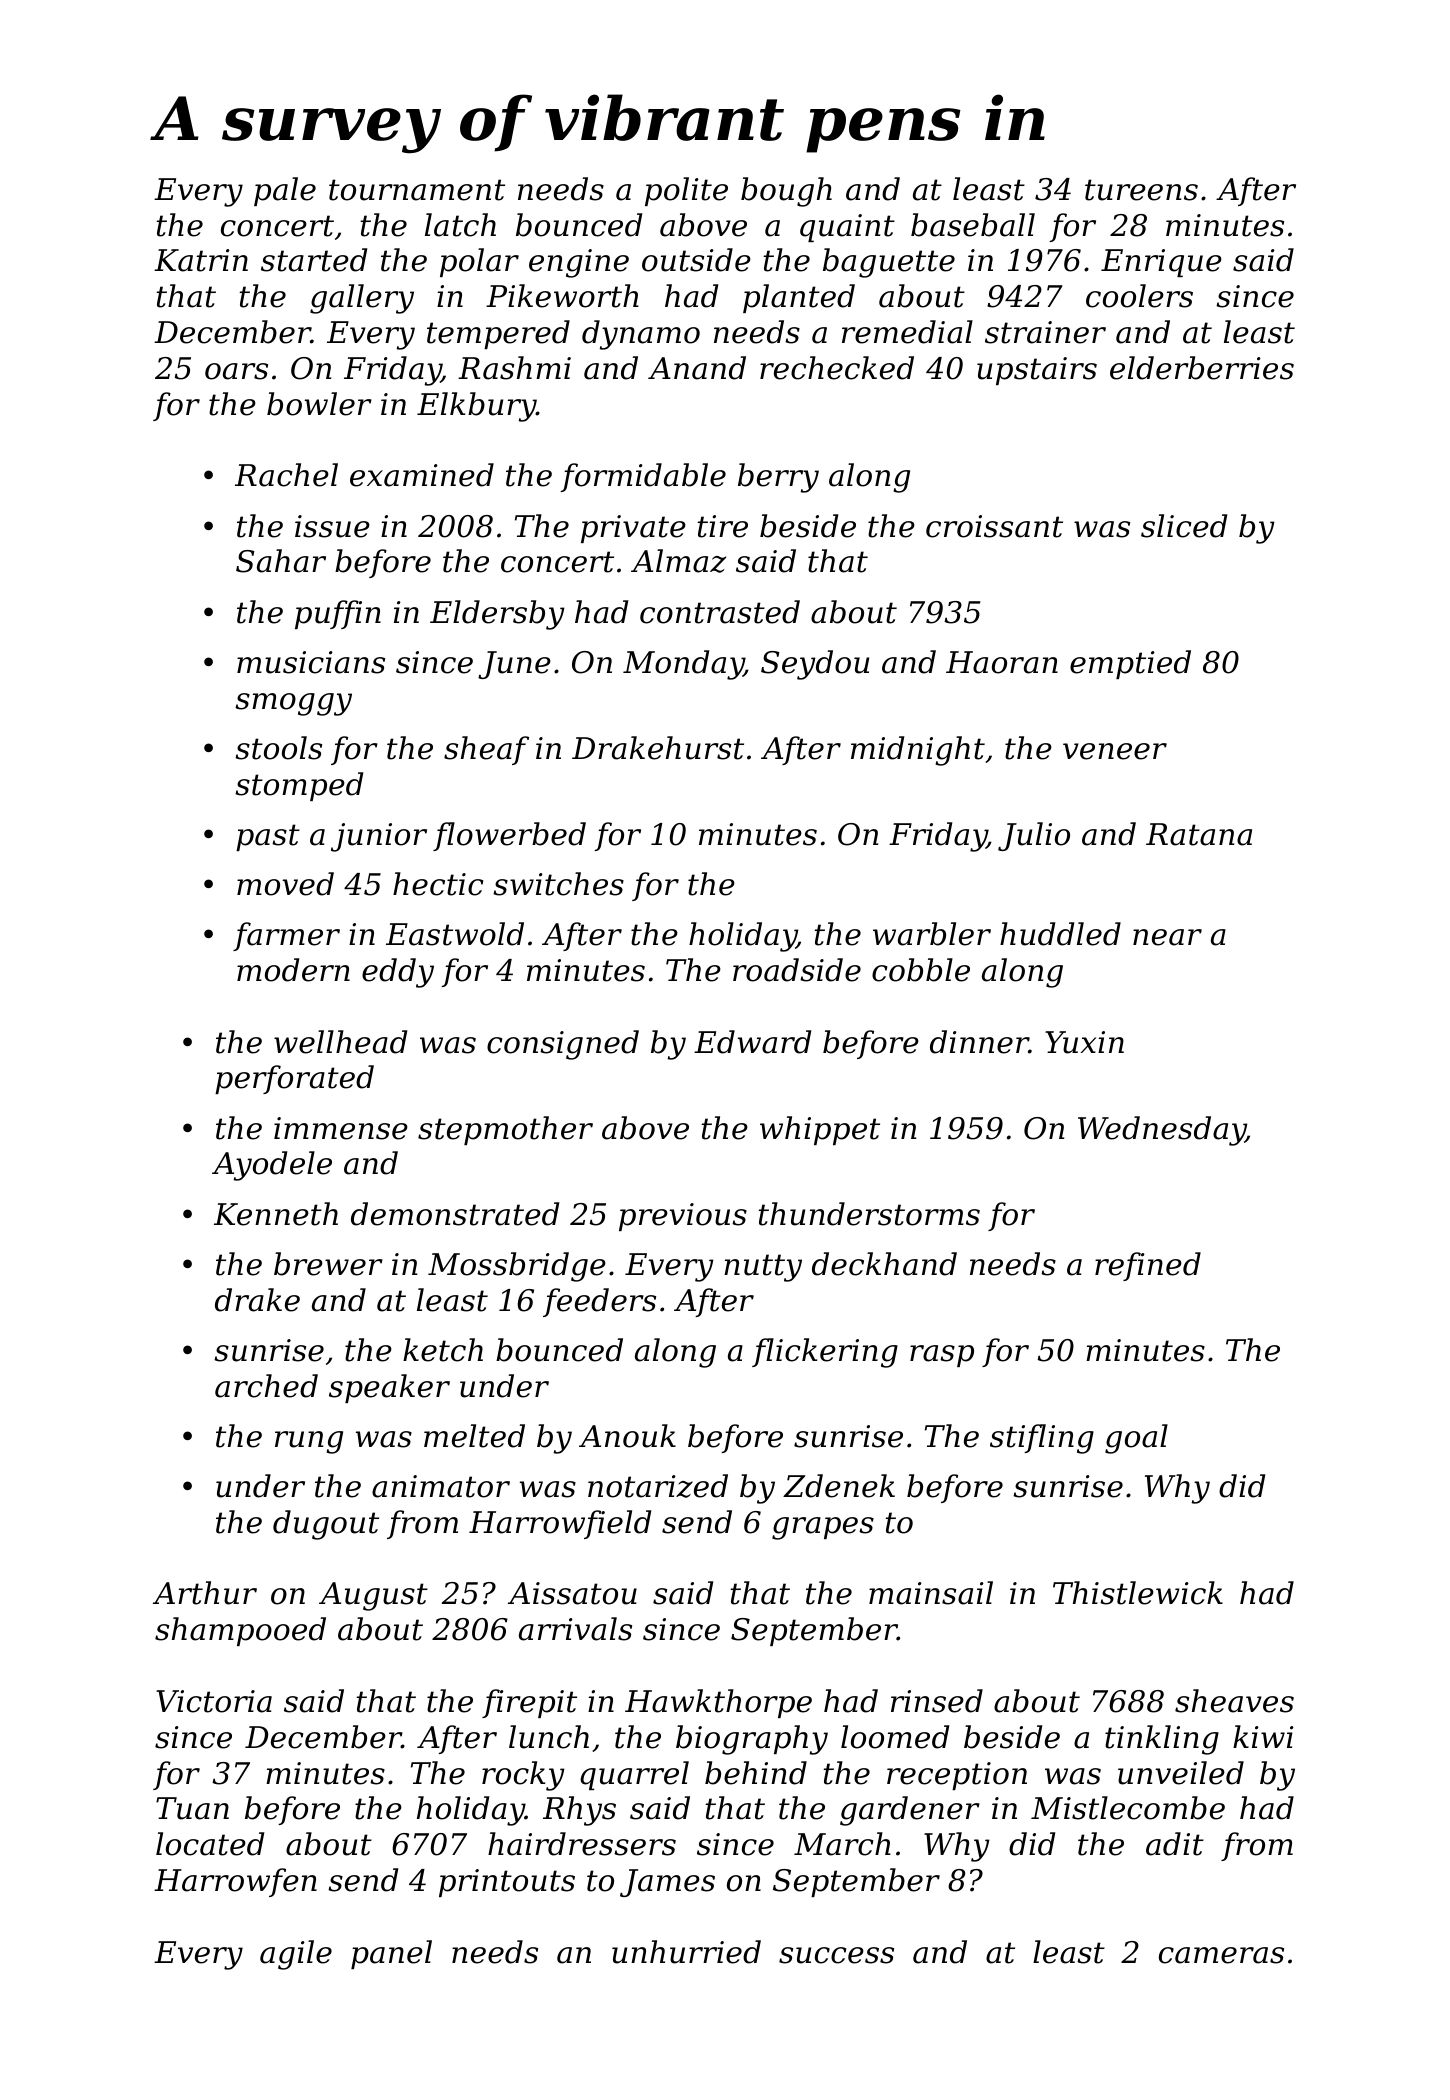 This page has width=1450, height=2100. Describe the element at coordinates (1202, 368) in the page. I see `elderberries` at that location.
